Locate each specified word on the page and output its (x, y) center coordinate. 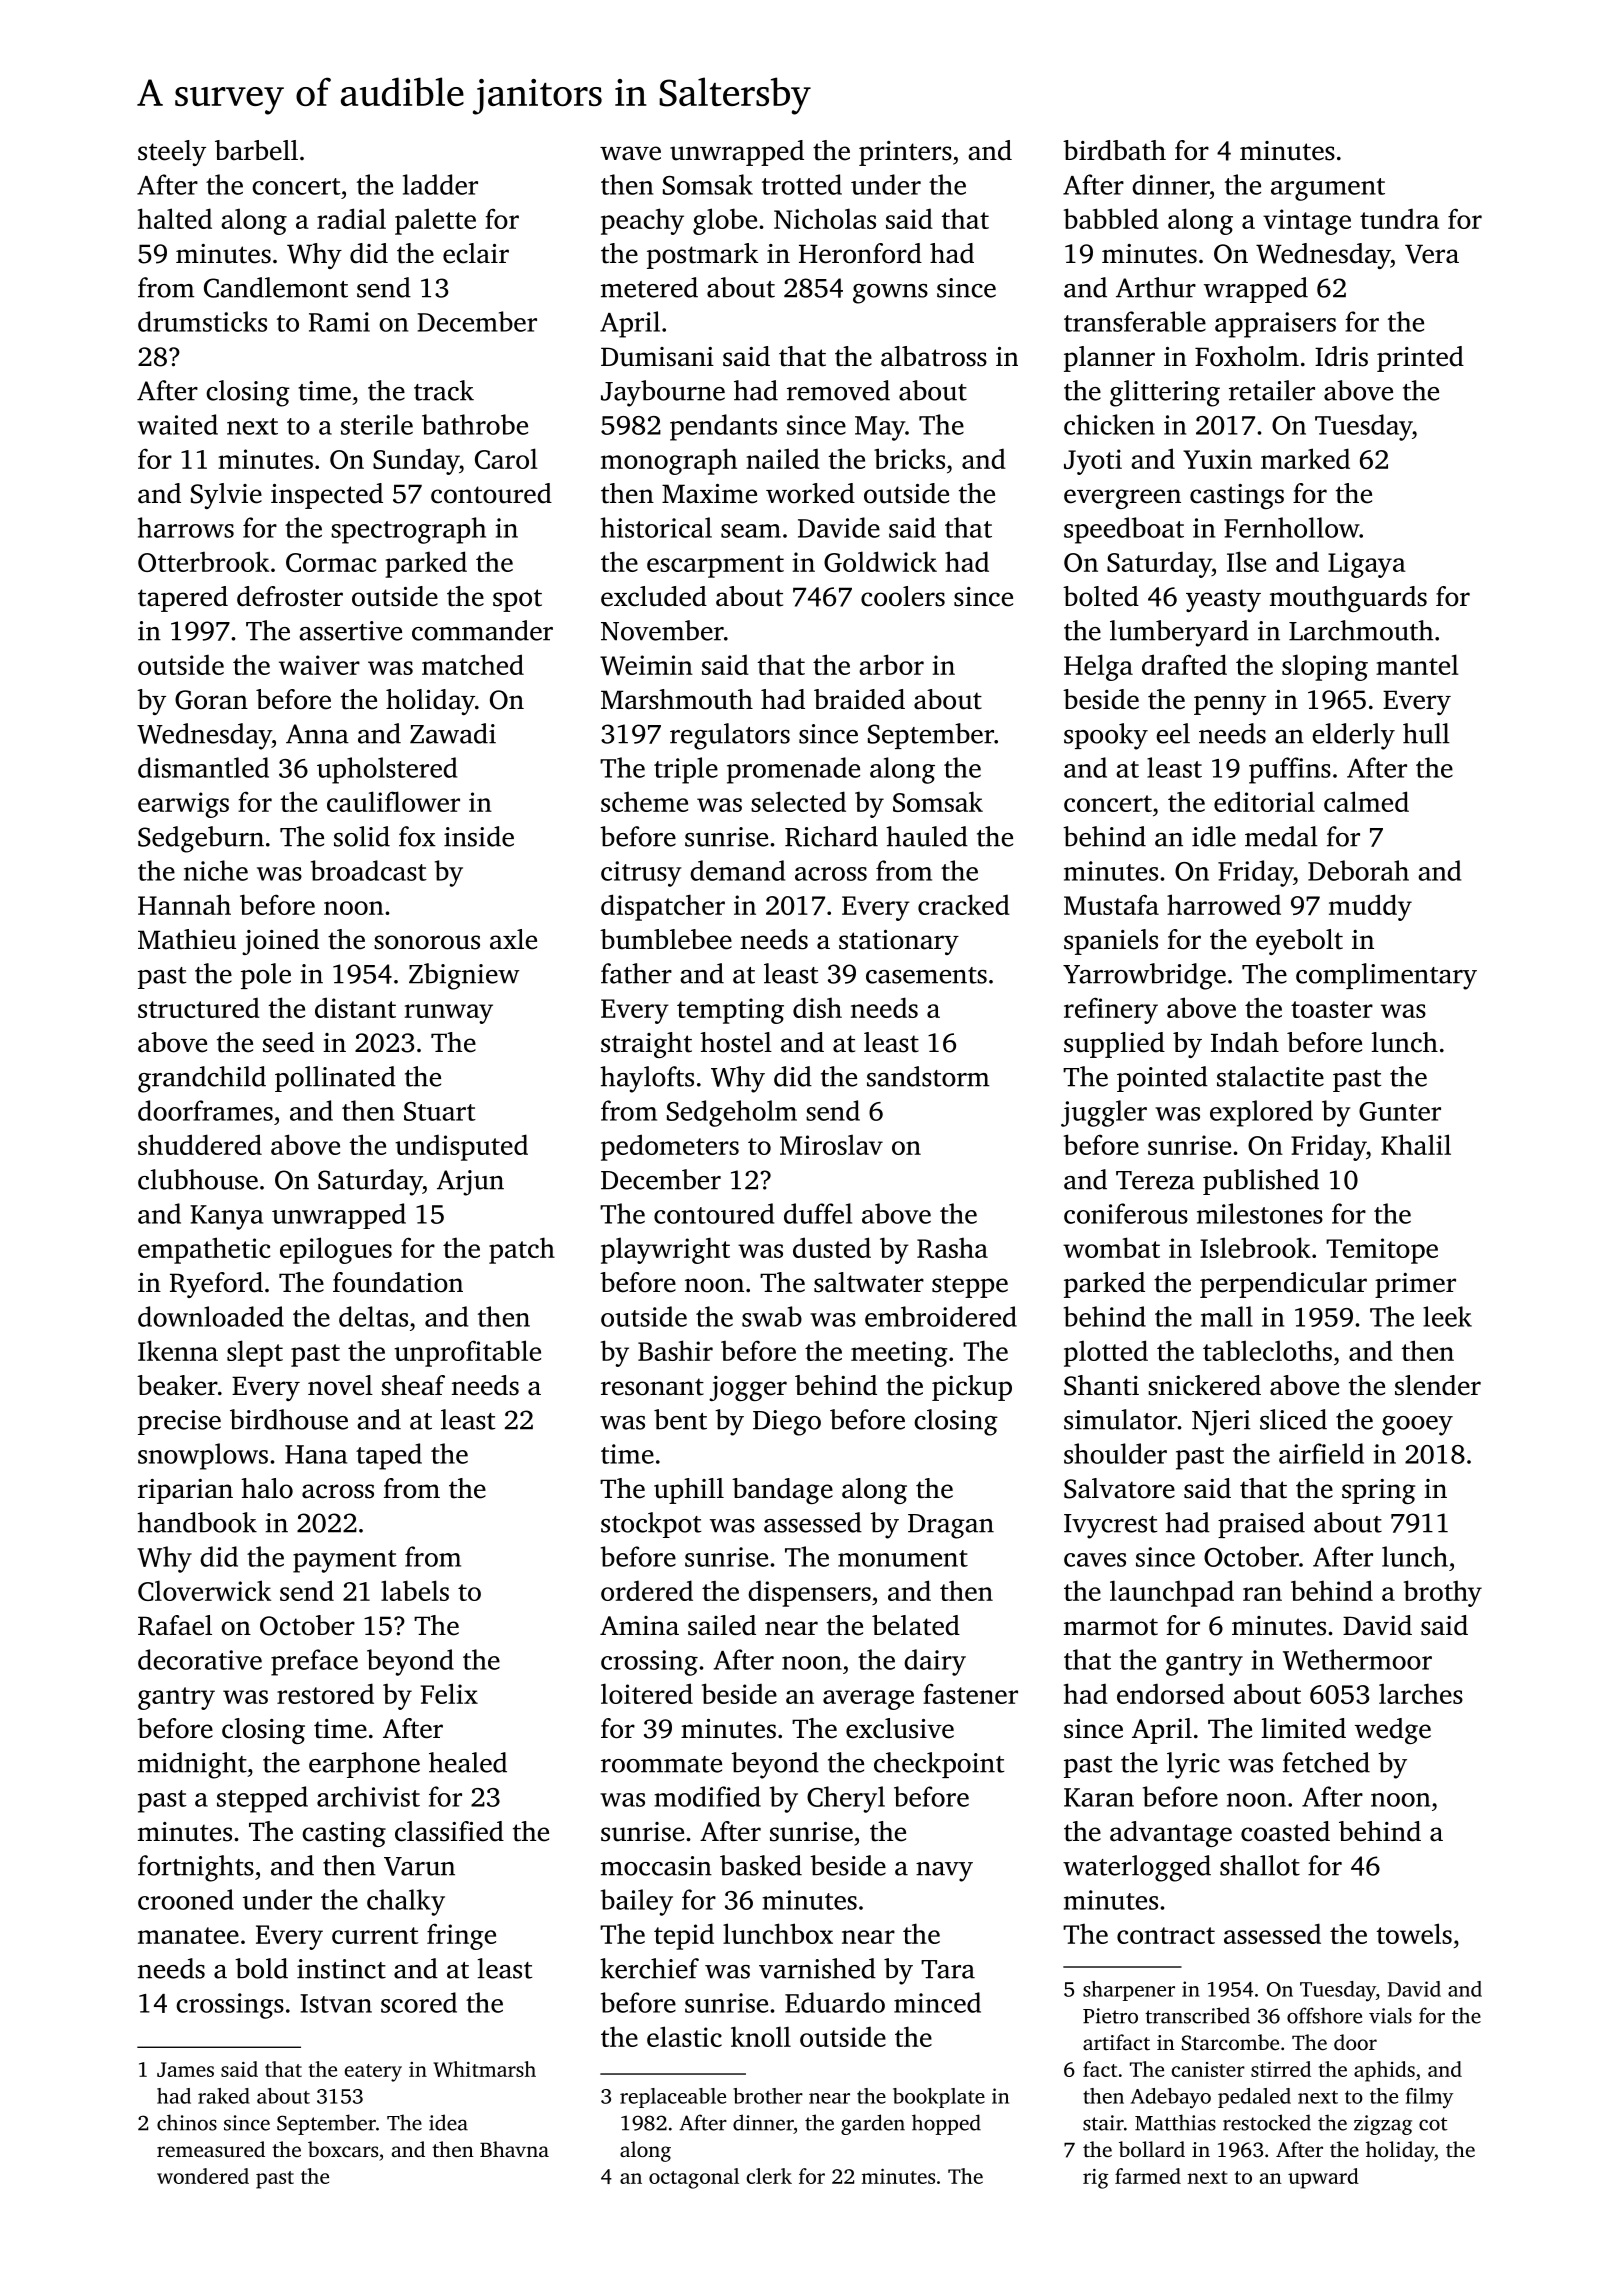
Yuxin (1217, 459)
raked (224, 2096)
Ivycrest (1110, 1526)
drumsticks (202, 321)
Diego (787, 1423)
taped (389, 1456)
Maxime (709, 494)
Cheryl (846, 1799)
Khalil (1416, 1144)
